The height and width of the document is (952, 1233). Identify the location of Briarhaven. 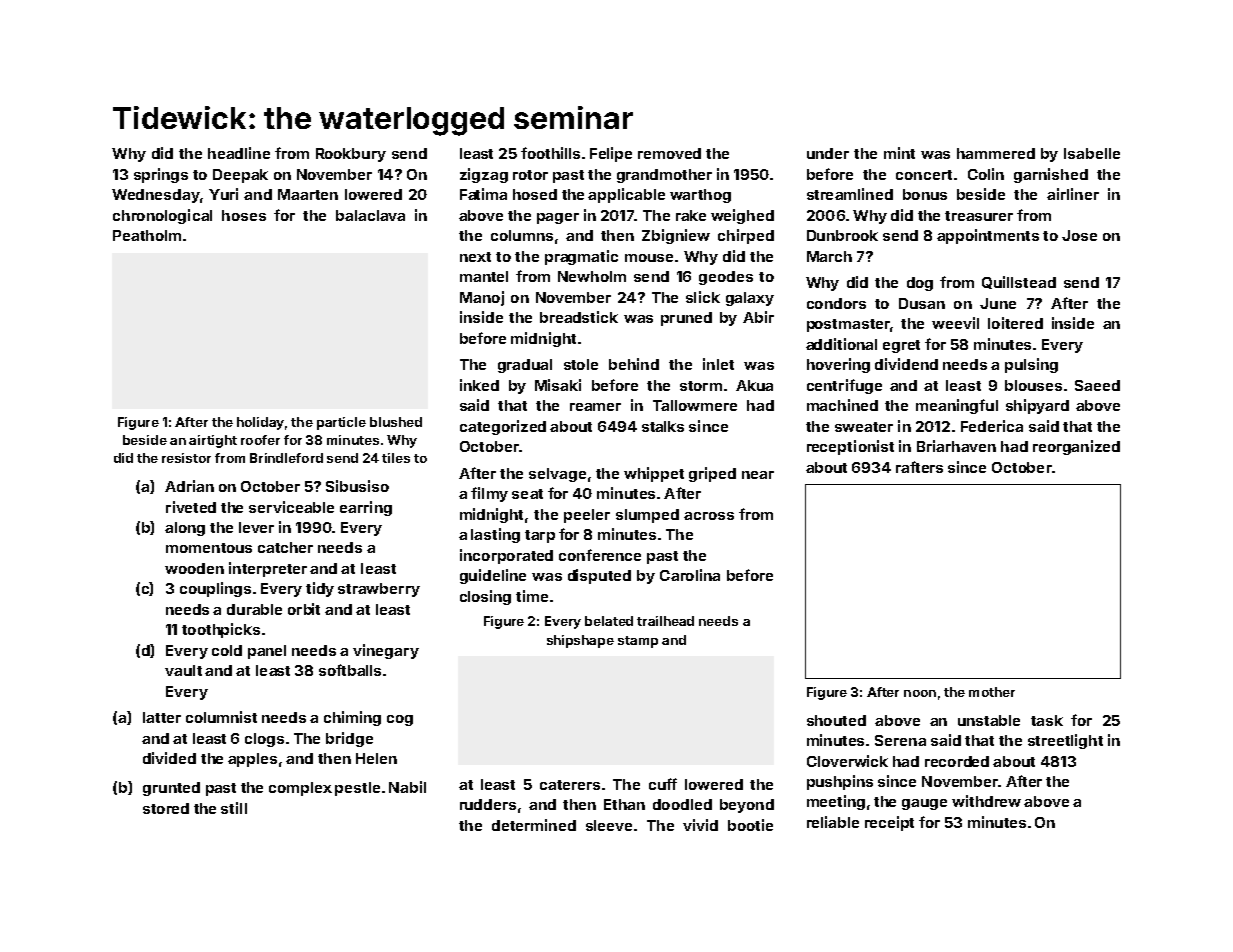
(956, 446).
